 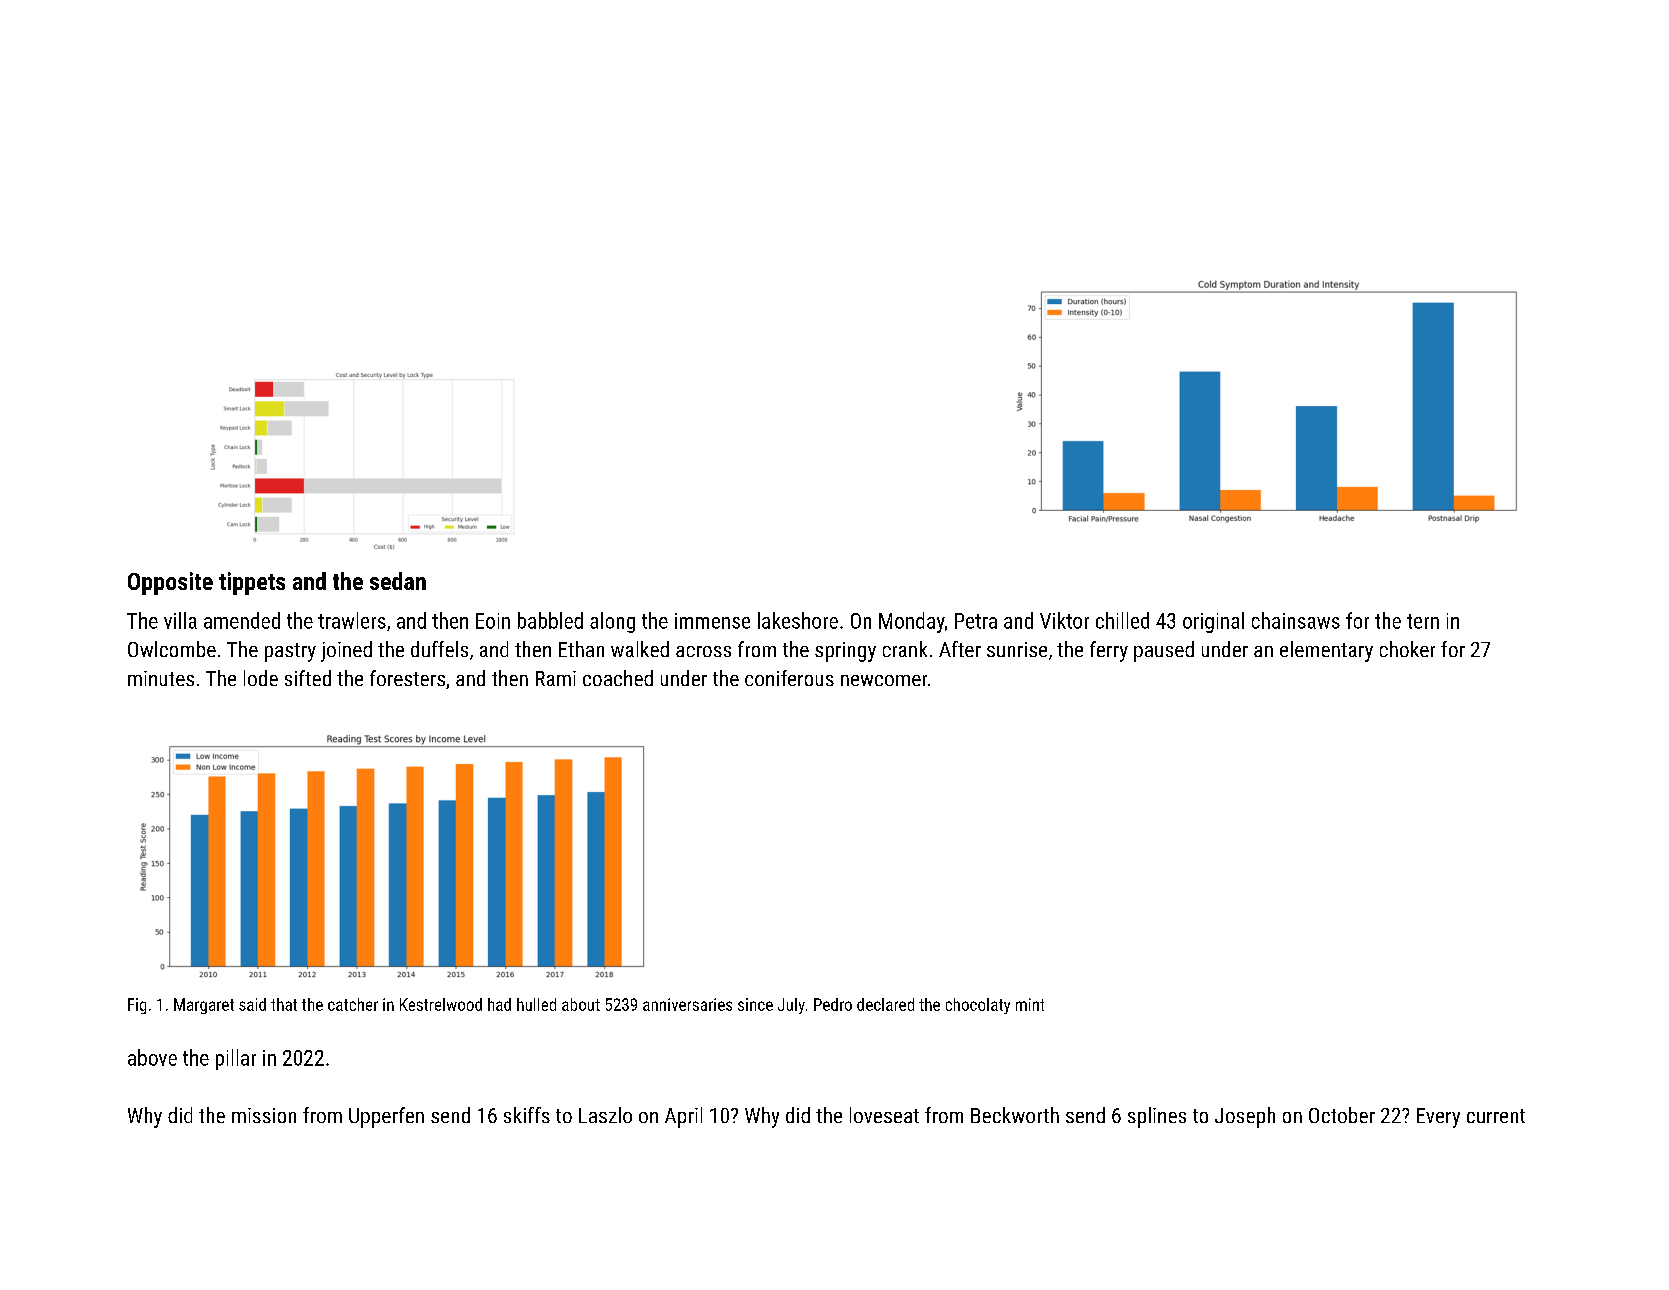 I want to click on pillar, so click(x=236, y=1059).
